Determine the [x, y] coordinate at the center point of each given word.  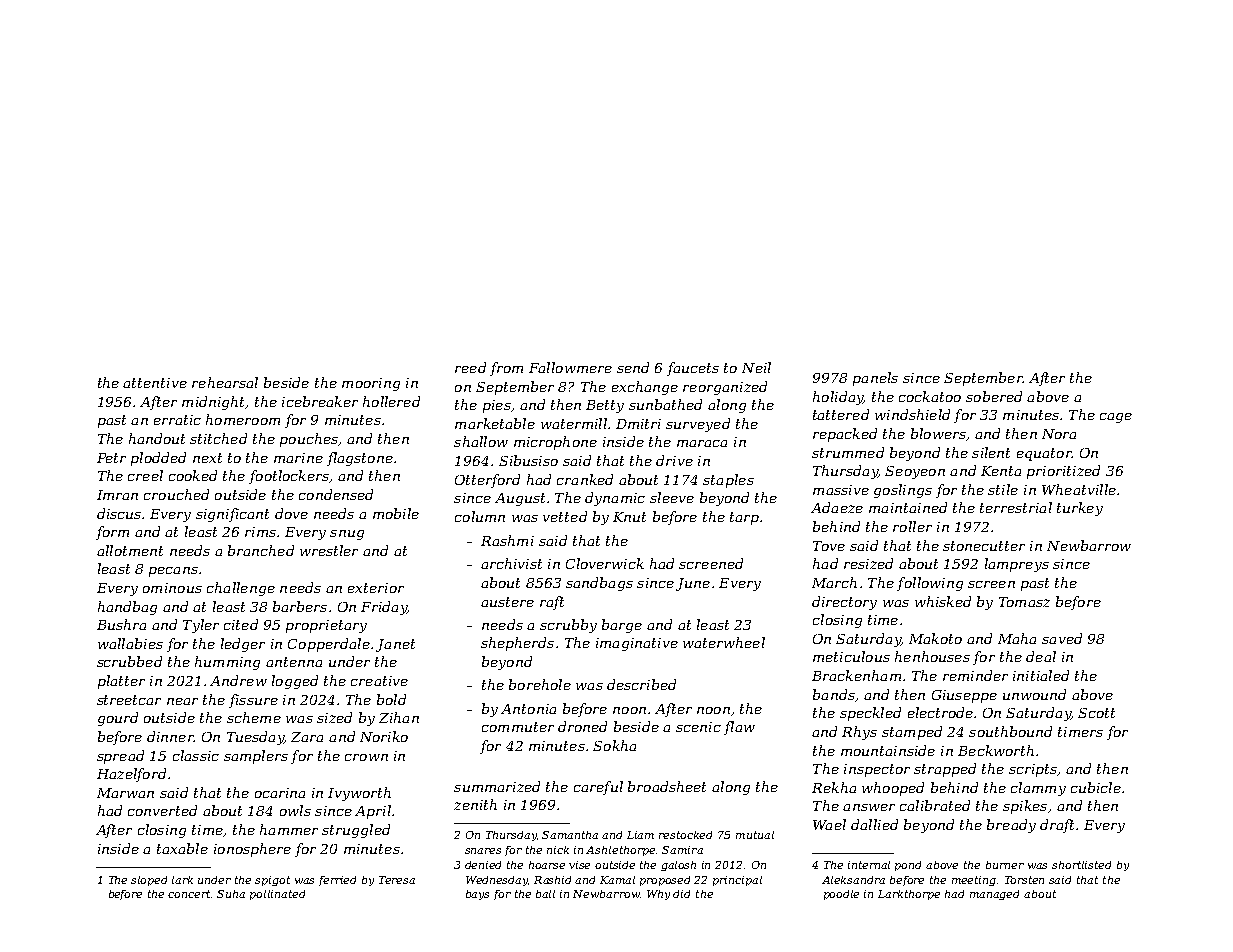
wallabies [130, 643]
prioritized [1063, 472]
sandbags [599, 584]
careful [598, 788]
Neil [756, 367]
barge [622, 626]
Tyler [201, 626]
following [930, 584]
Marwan [125, 793]
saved [1062, 638]
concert [190, 894]
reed [470, 367]
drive [674, 460]
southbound [1010, 731]
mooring [371, 384]
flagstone [360, 459]
